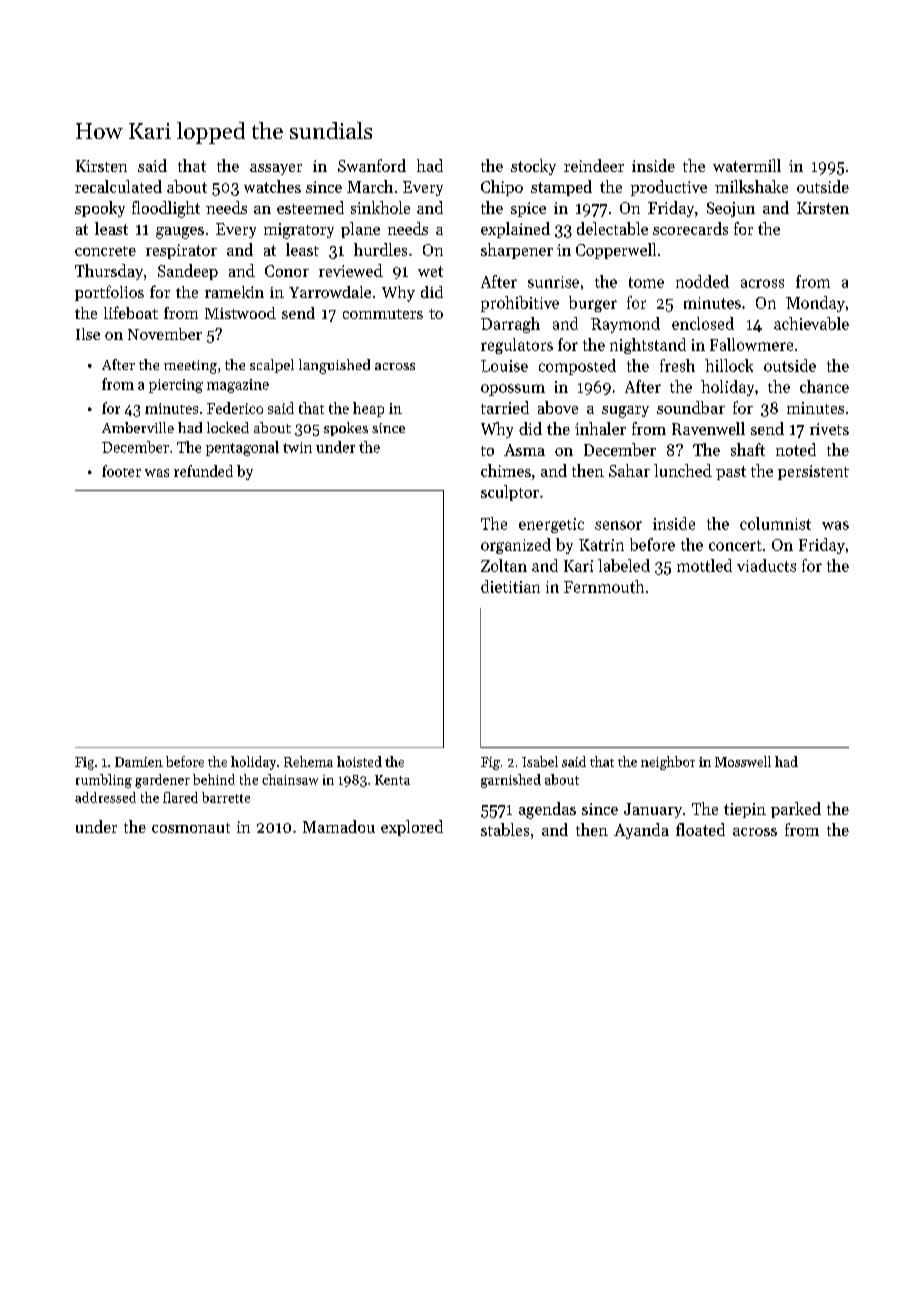 This screenshot has width=924, height=1308. What do you see at coordinates (708, 428) in the screenshot?
I see `Ravenwell` at bounding box center [708, 428].
